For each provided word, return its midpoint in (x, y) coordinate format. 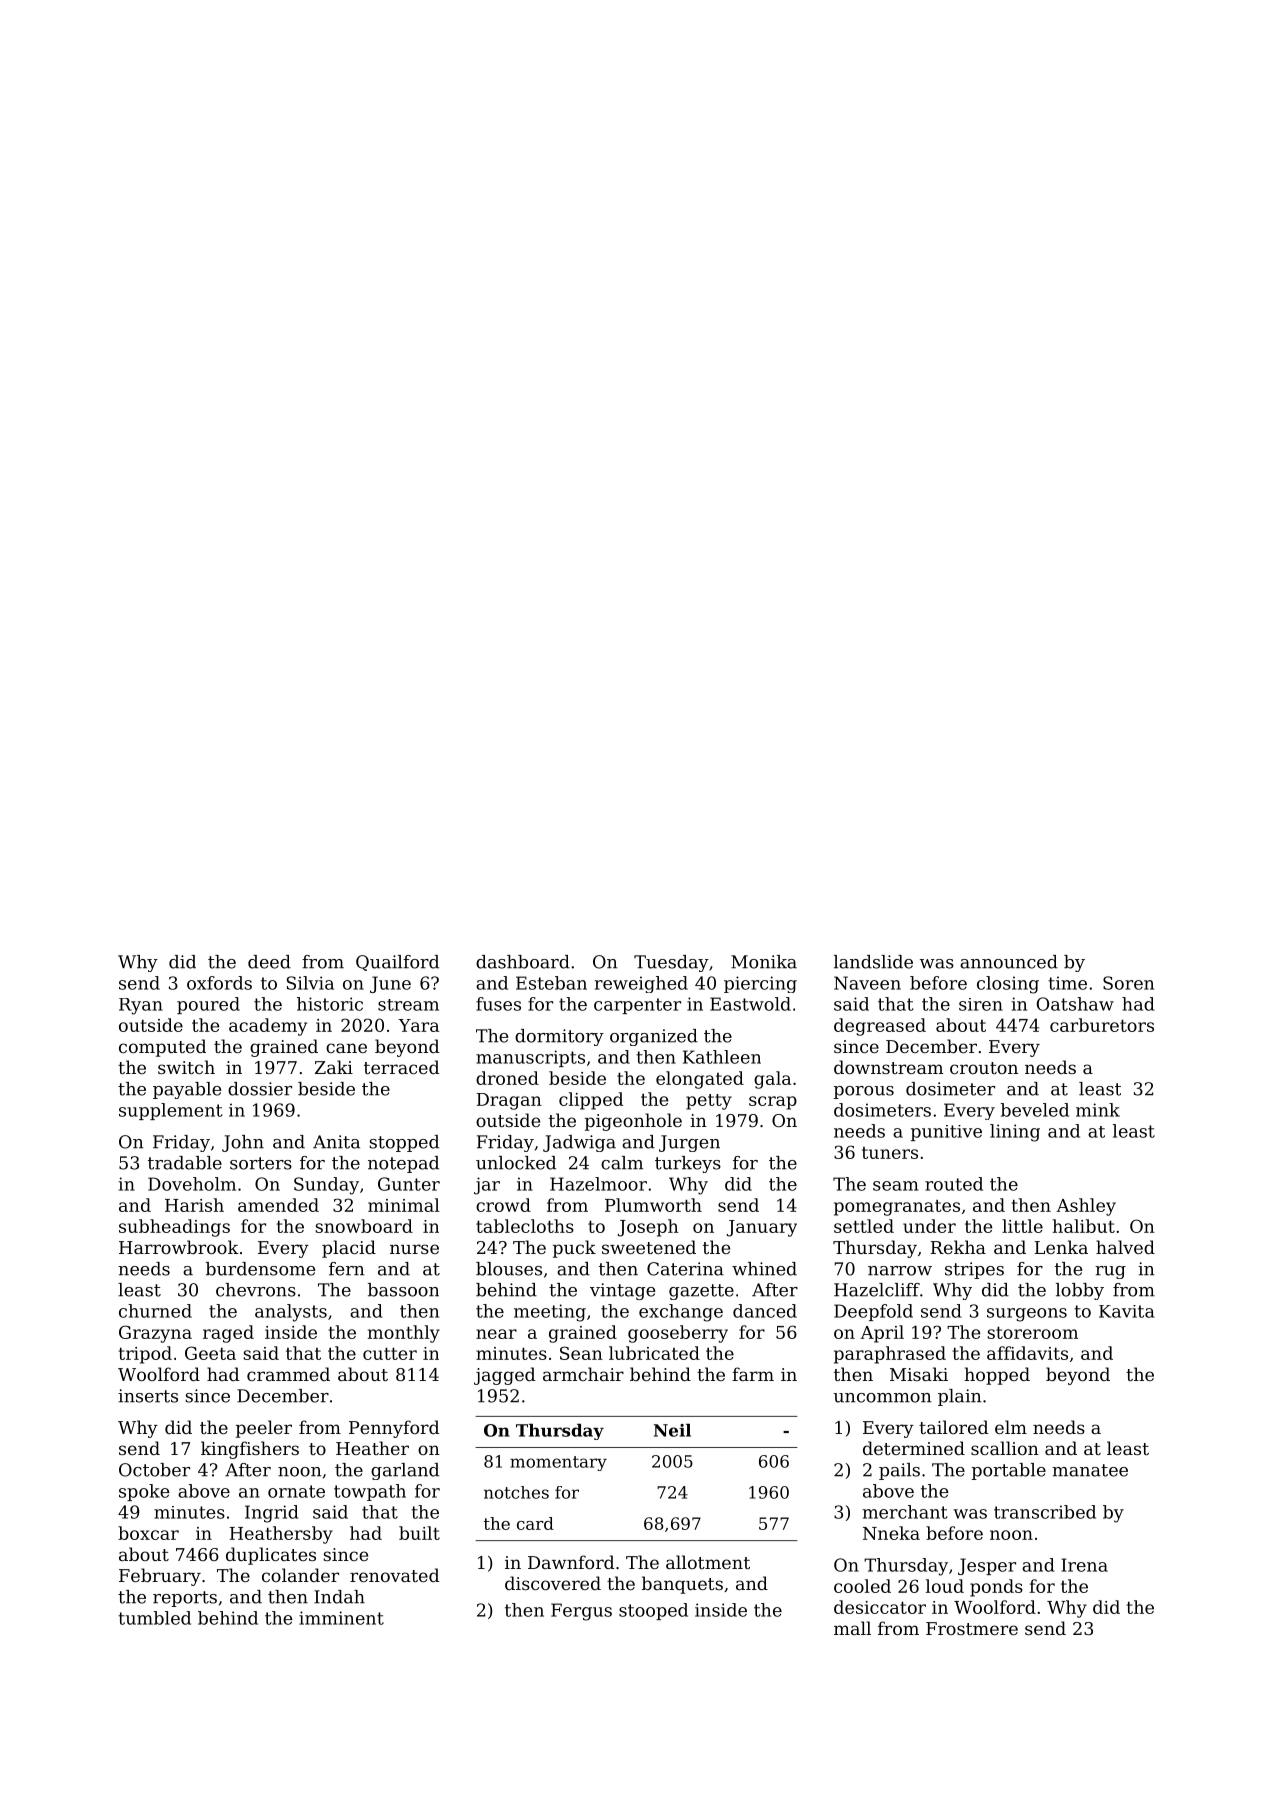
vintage (622, 1291)
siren (981, 1004)
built (419, 1533)
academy (268, 1027)
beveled (1035, 1110)
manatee (1090, 1470)
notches (516, 1492)
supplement (171, 1111)
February (160, 1577)
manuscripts (530, 1058)
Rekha (958, 1247)
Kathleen (722, 1057)
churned (155, 1311)
